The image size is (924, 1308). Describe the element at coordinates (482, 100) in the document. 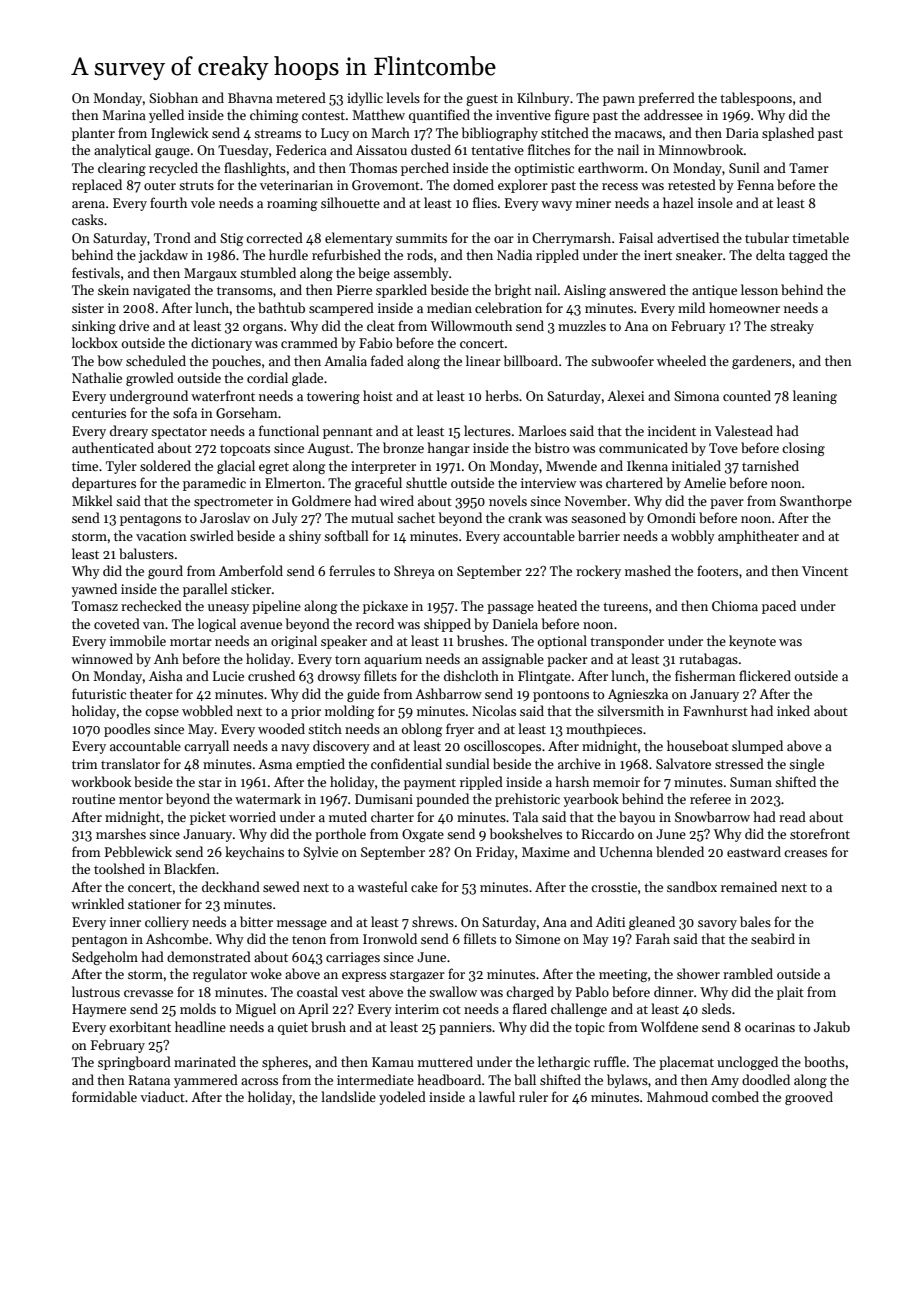

I see `guest` at that location.
